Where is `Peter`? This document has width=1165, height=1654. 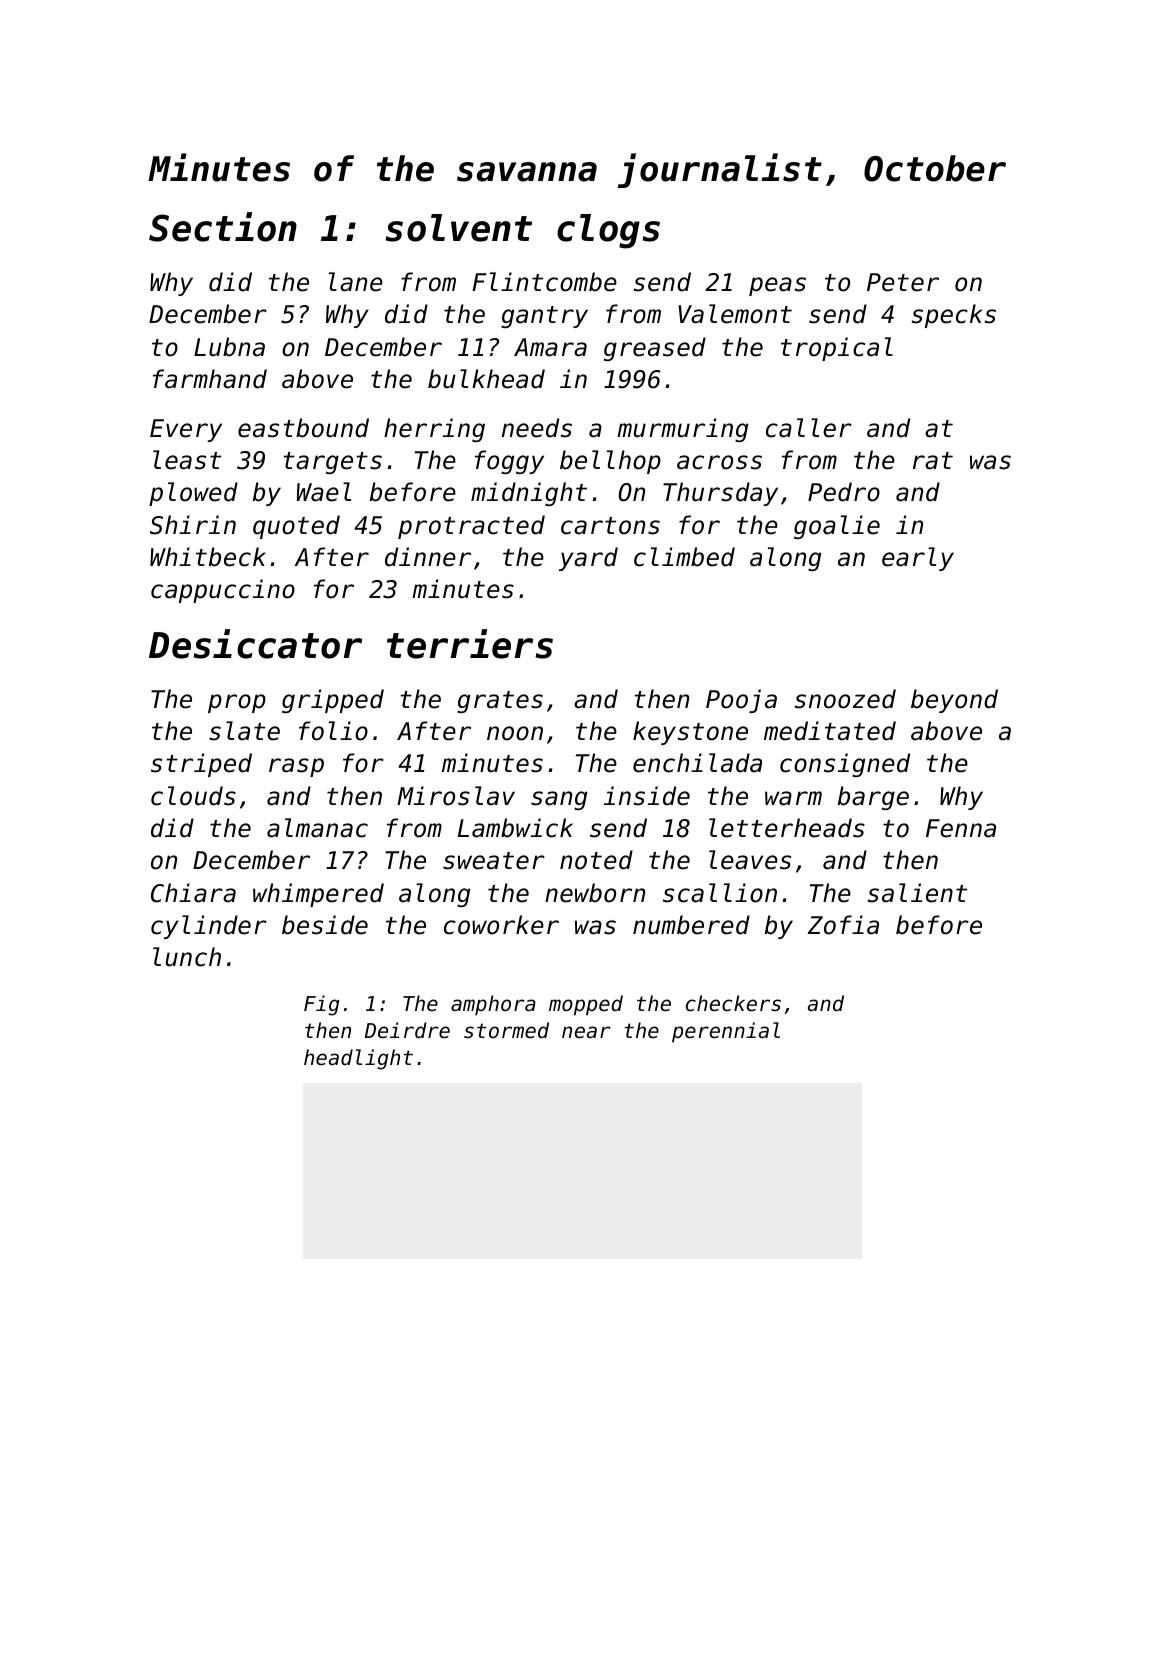 Peter is located at coordinates (903, 282).
